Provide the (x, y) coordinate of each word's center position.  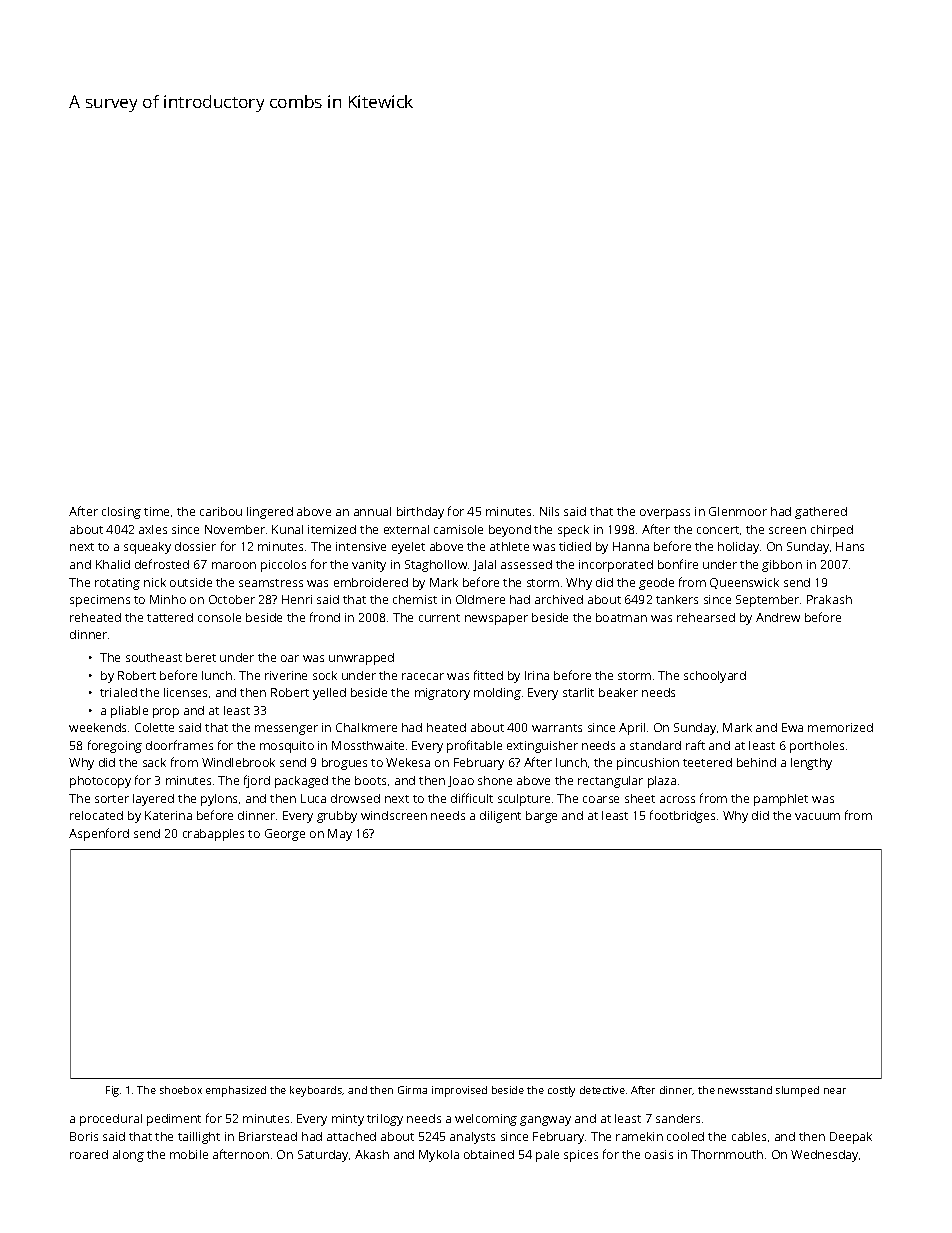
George (285, 835)
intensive (361, 546)
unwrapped (361, 659)
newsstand (745, 1090)
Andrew (778, 617)
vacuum (817, 816)
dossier (195, 546)
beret (201, 657)
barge (541, 817)
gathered (821, 513)
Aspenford (99, 834)
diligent (500, 817)
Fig (112, 1091)
